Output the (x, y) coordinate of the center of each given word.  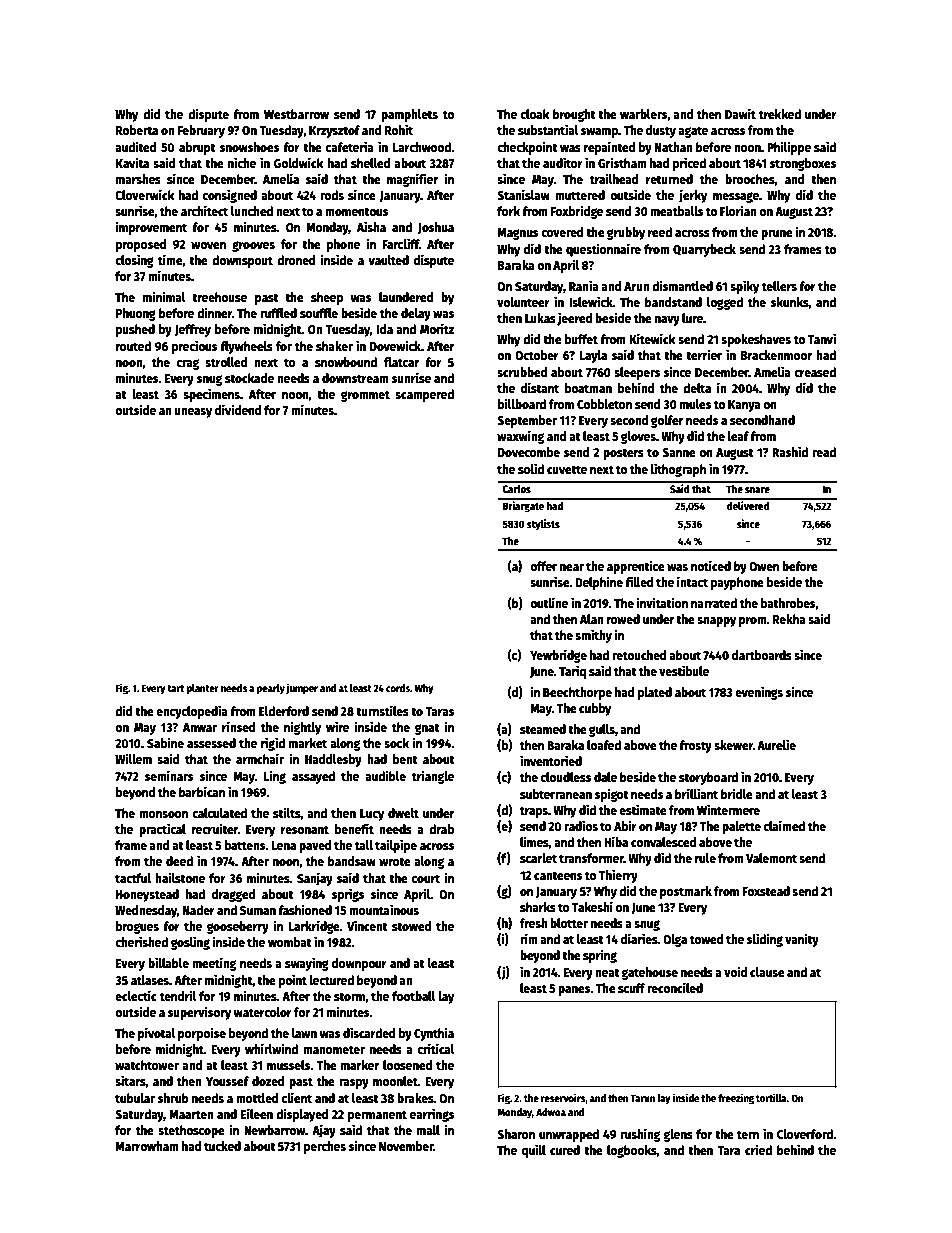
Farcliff (400, 243)
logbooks (632, 1151)
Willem (133, 758)
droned (296, 260)
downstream (355, 378)
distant (540, 387)
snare (757, 490)
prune (777, 235)
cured (565, 1150)
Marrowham (147, 1146)
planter (202, 689)
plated (655, 693)
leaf (738, 436)
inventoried (551, 760)
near (572, 567)
